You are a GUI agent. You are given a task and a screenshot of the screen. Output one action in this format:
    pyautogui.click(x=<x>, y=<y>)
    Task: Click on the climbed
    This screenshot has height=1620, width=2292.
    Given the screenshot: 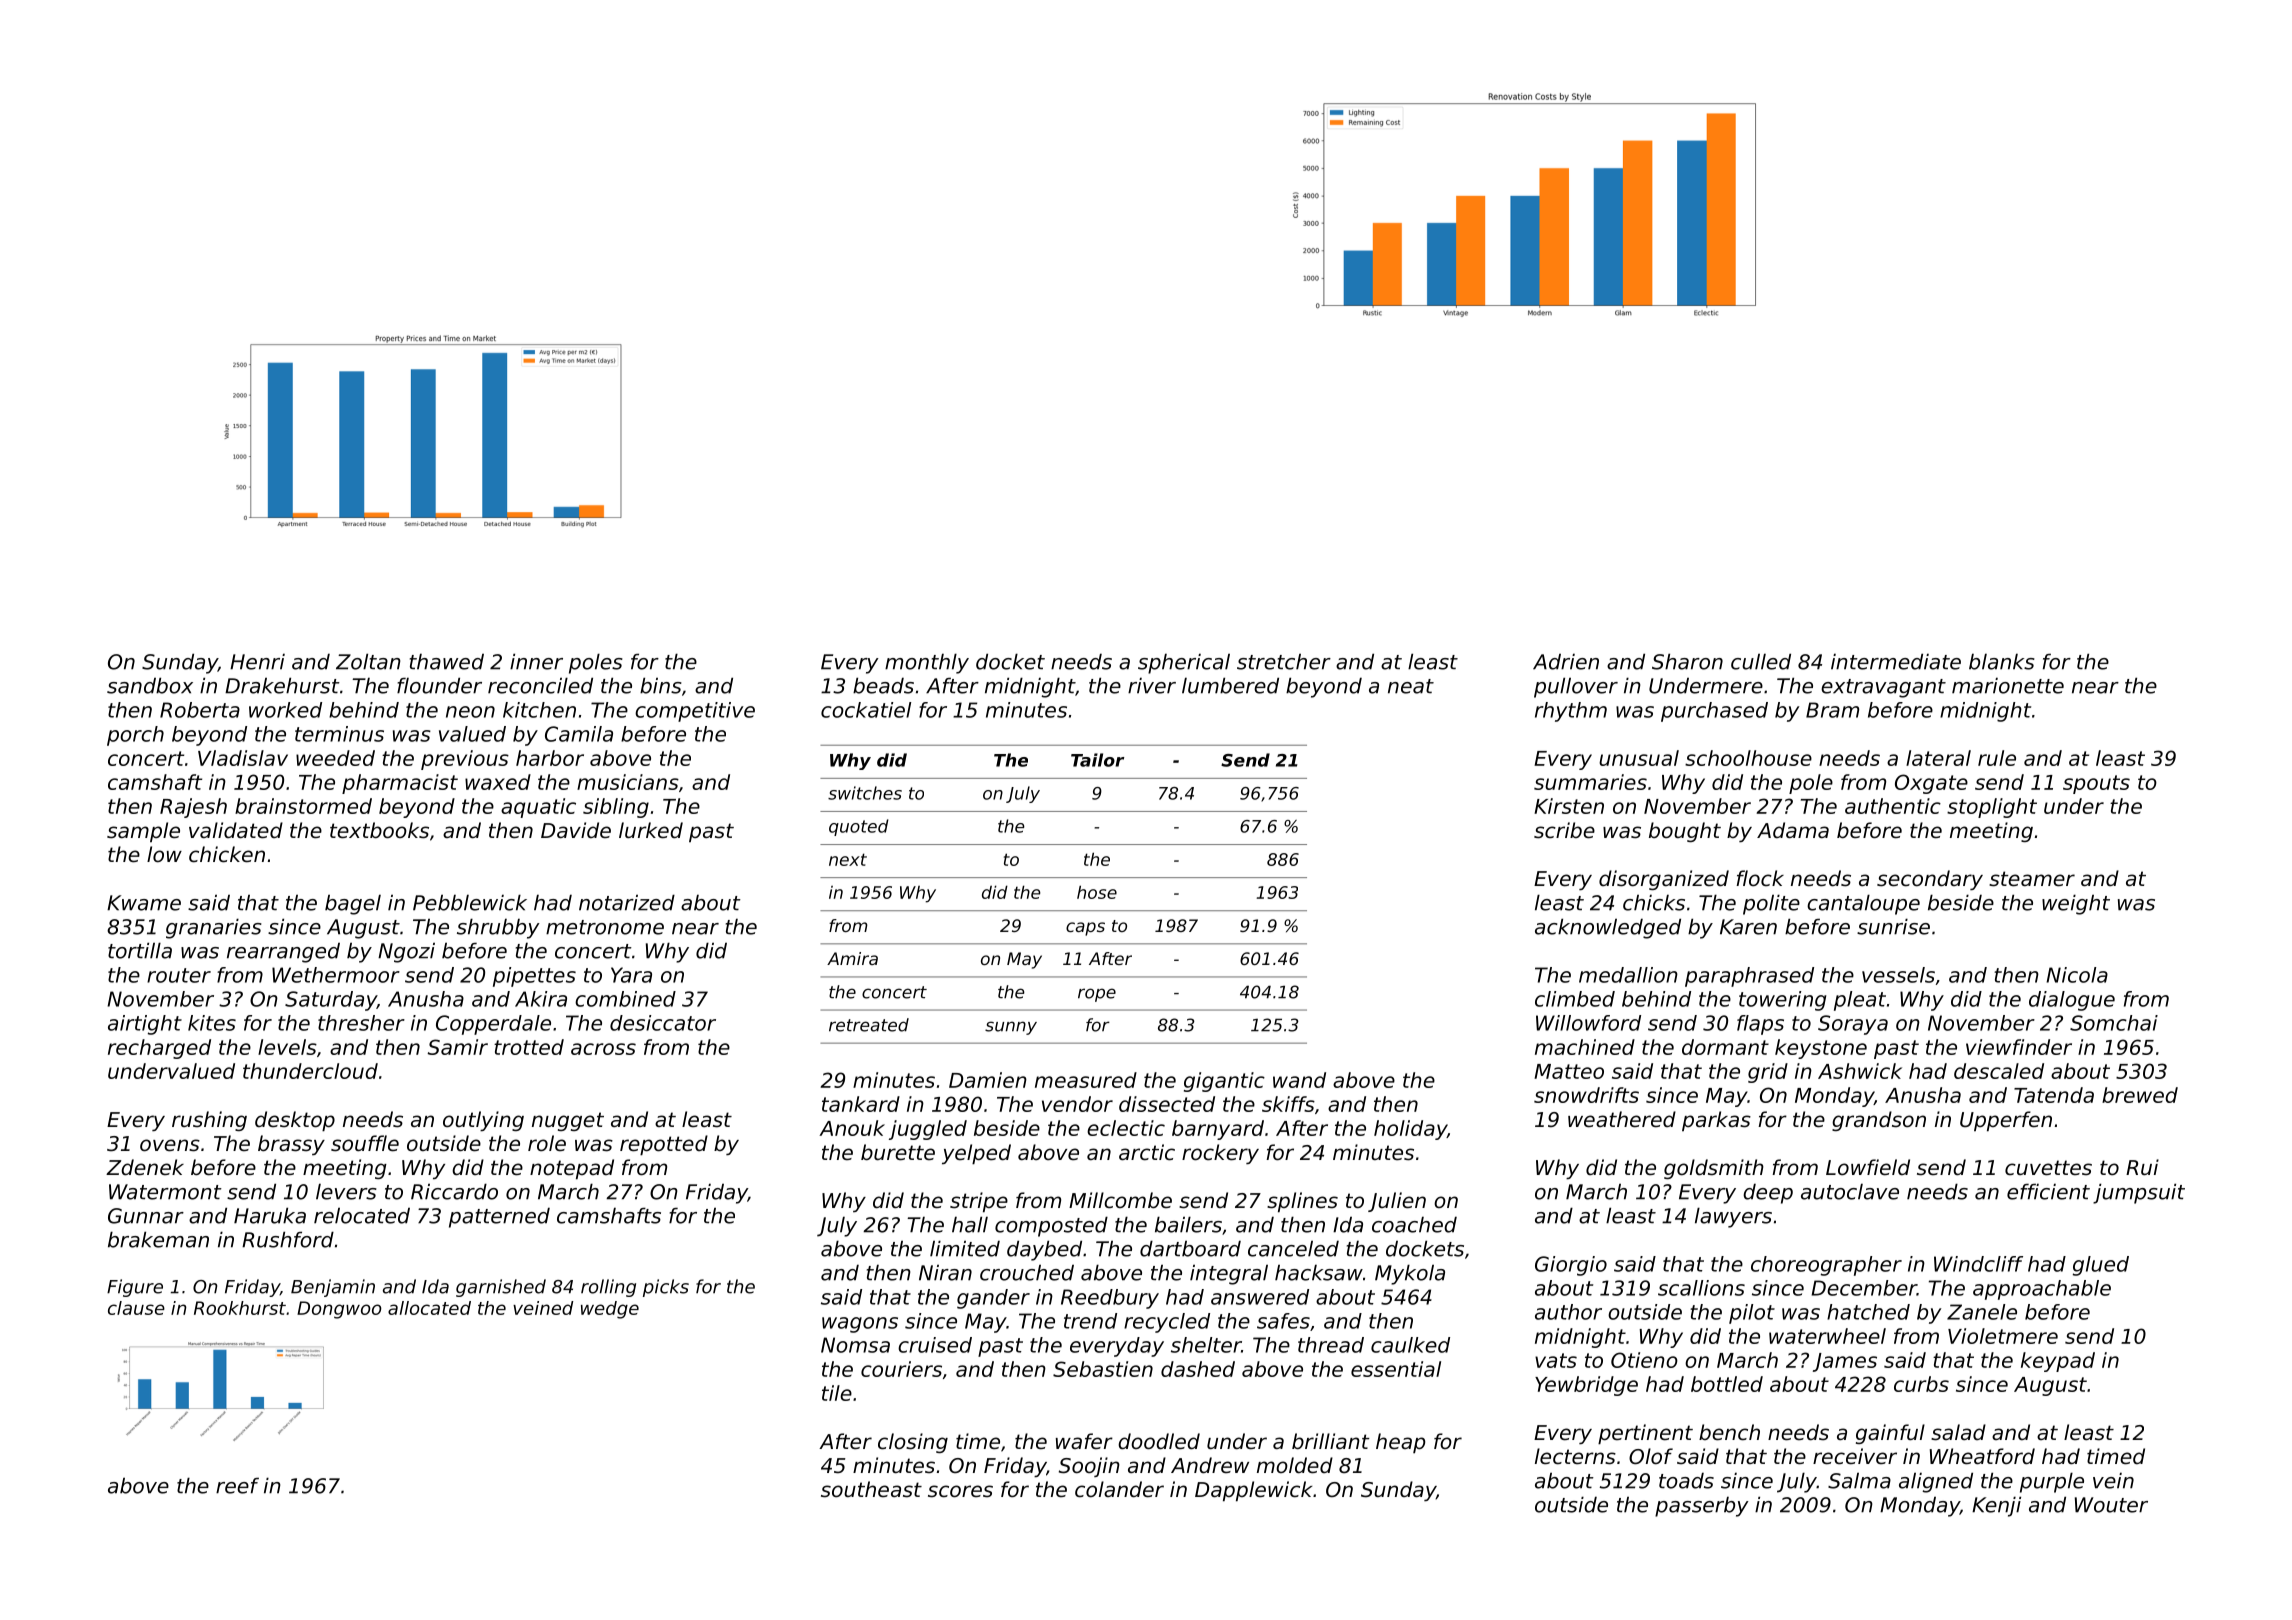 What is the action you would take?
    pyautogui.click(x=1575, y=999)
